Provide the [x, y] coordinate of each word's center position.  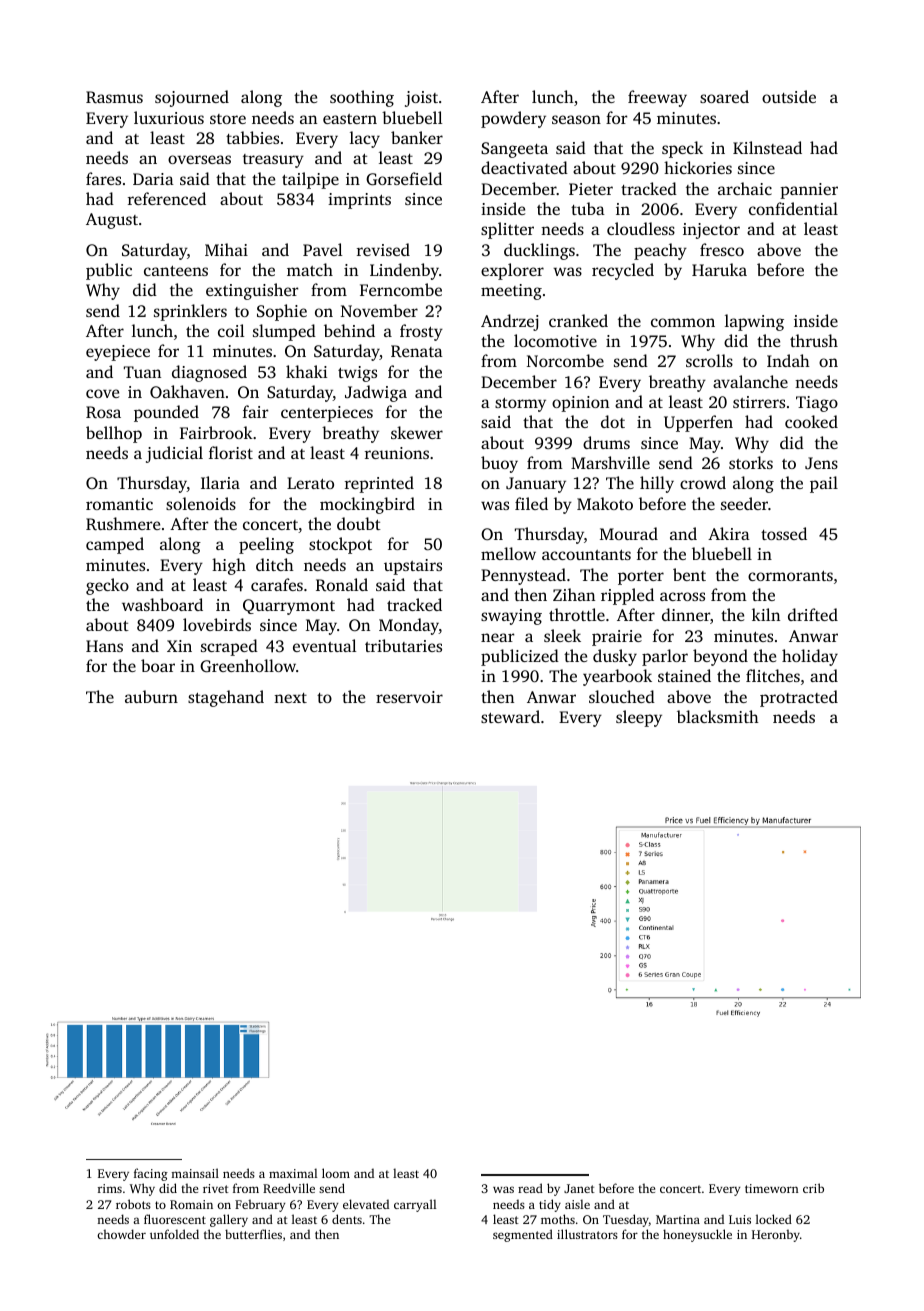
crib [813, 1188]
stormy [520, 405]
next [290, 698]
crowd [703, 482]
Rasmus [114, 97]
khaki [306, 371]
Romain [191, 1204]
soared [724, 96]
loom [336, 1173]
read [530, 1188]
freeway [657, 98]
